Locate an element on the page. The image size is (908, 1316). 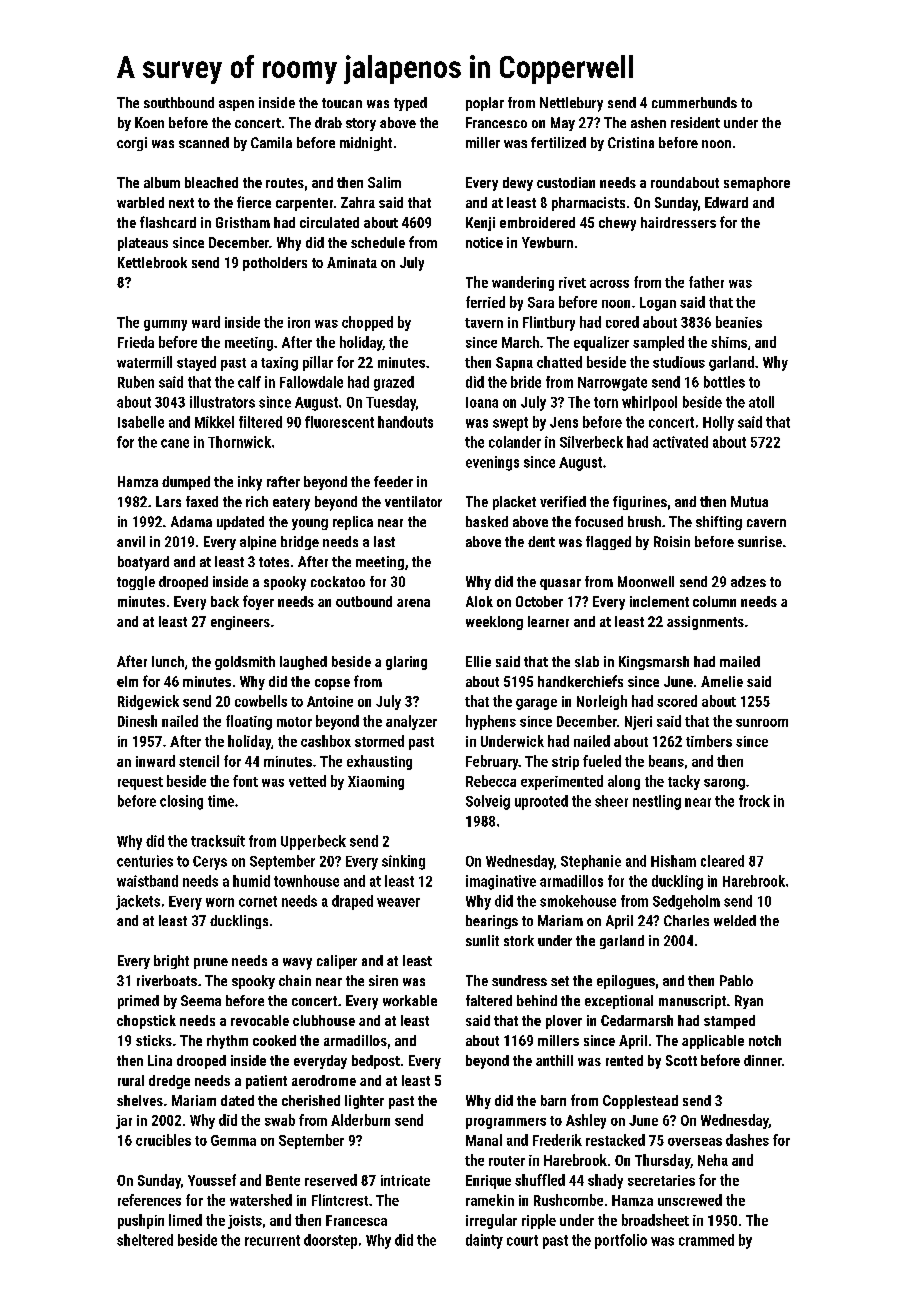
cummerbunds is located at coordinates (694, 102).
